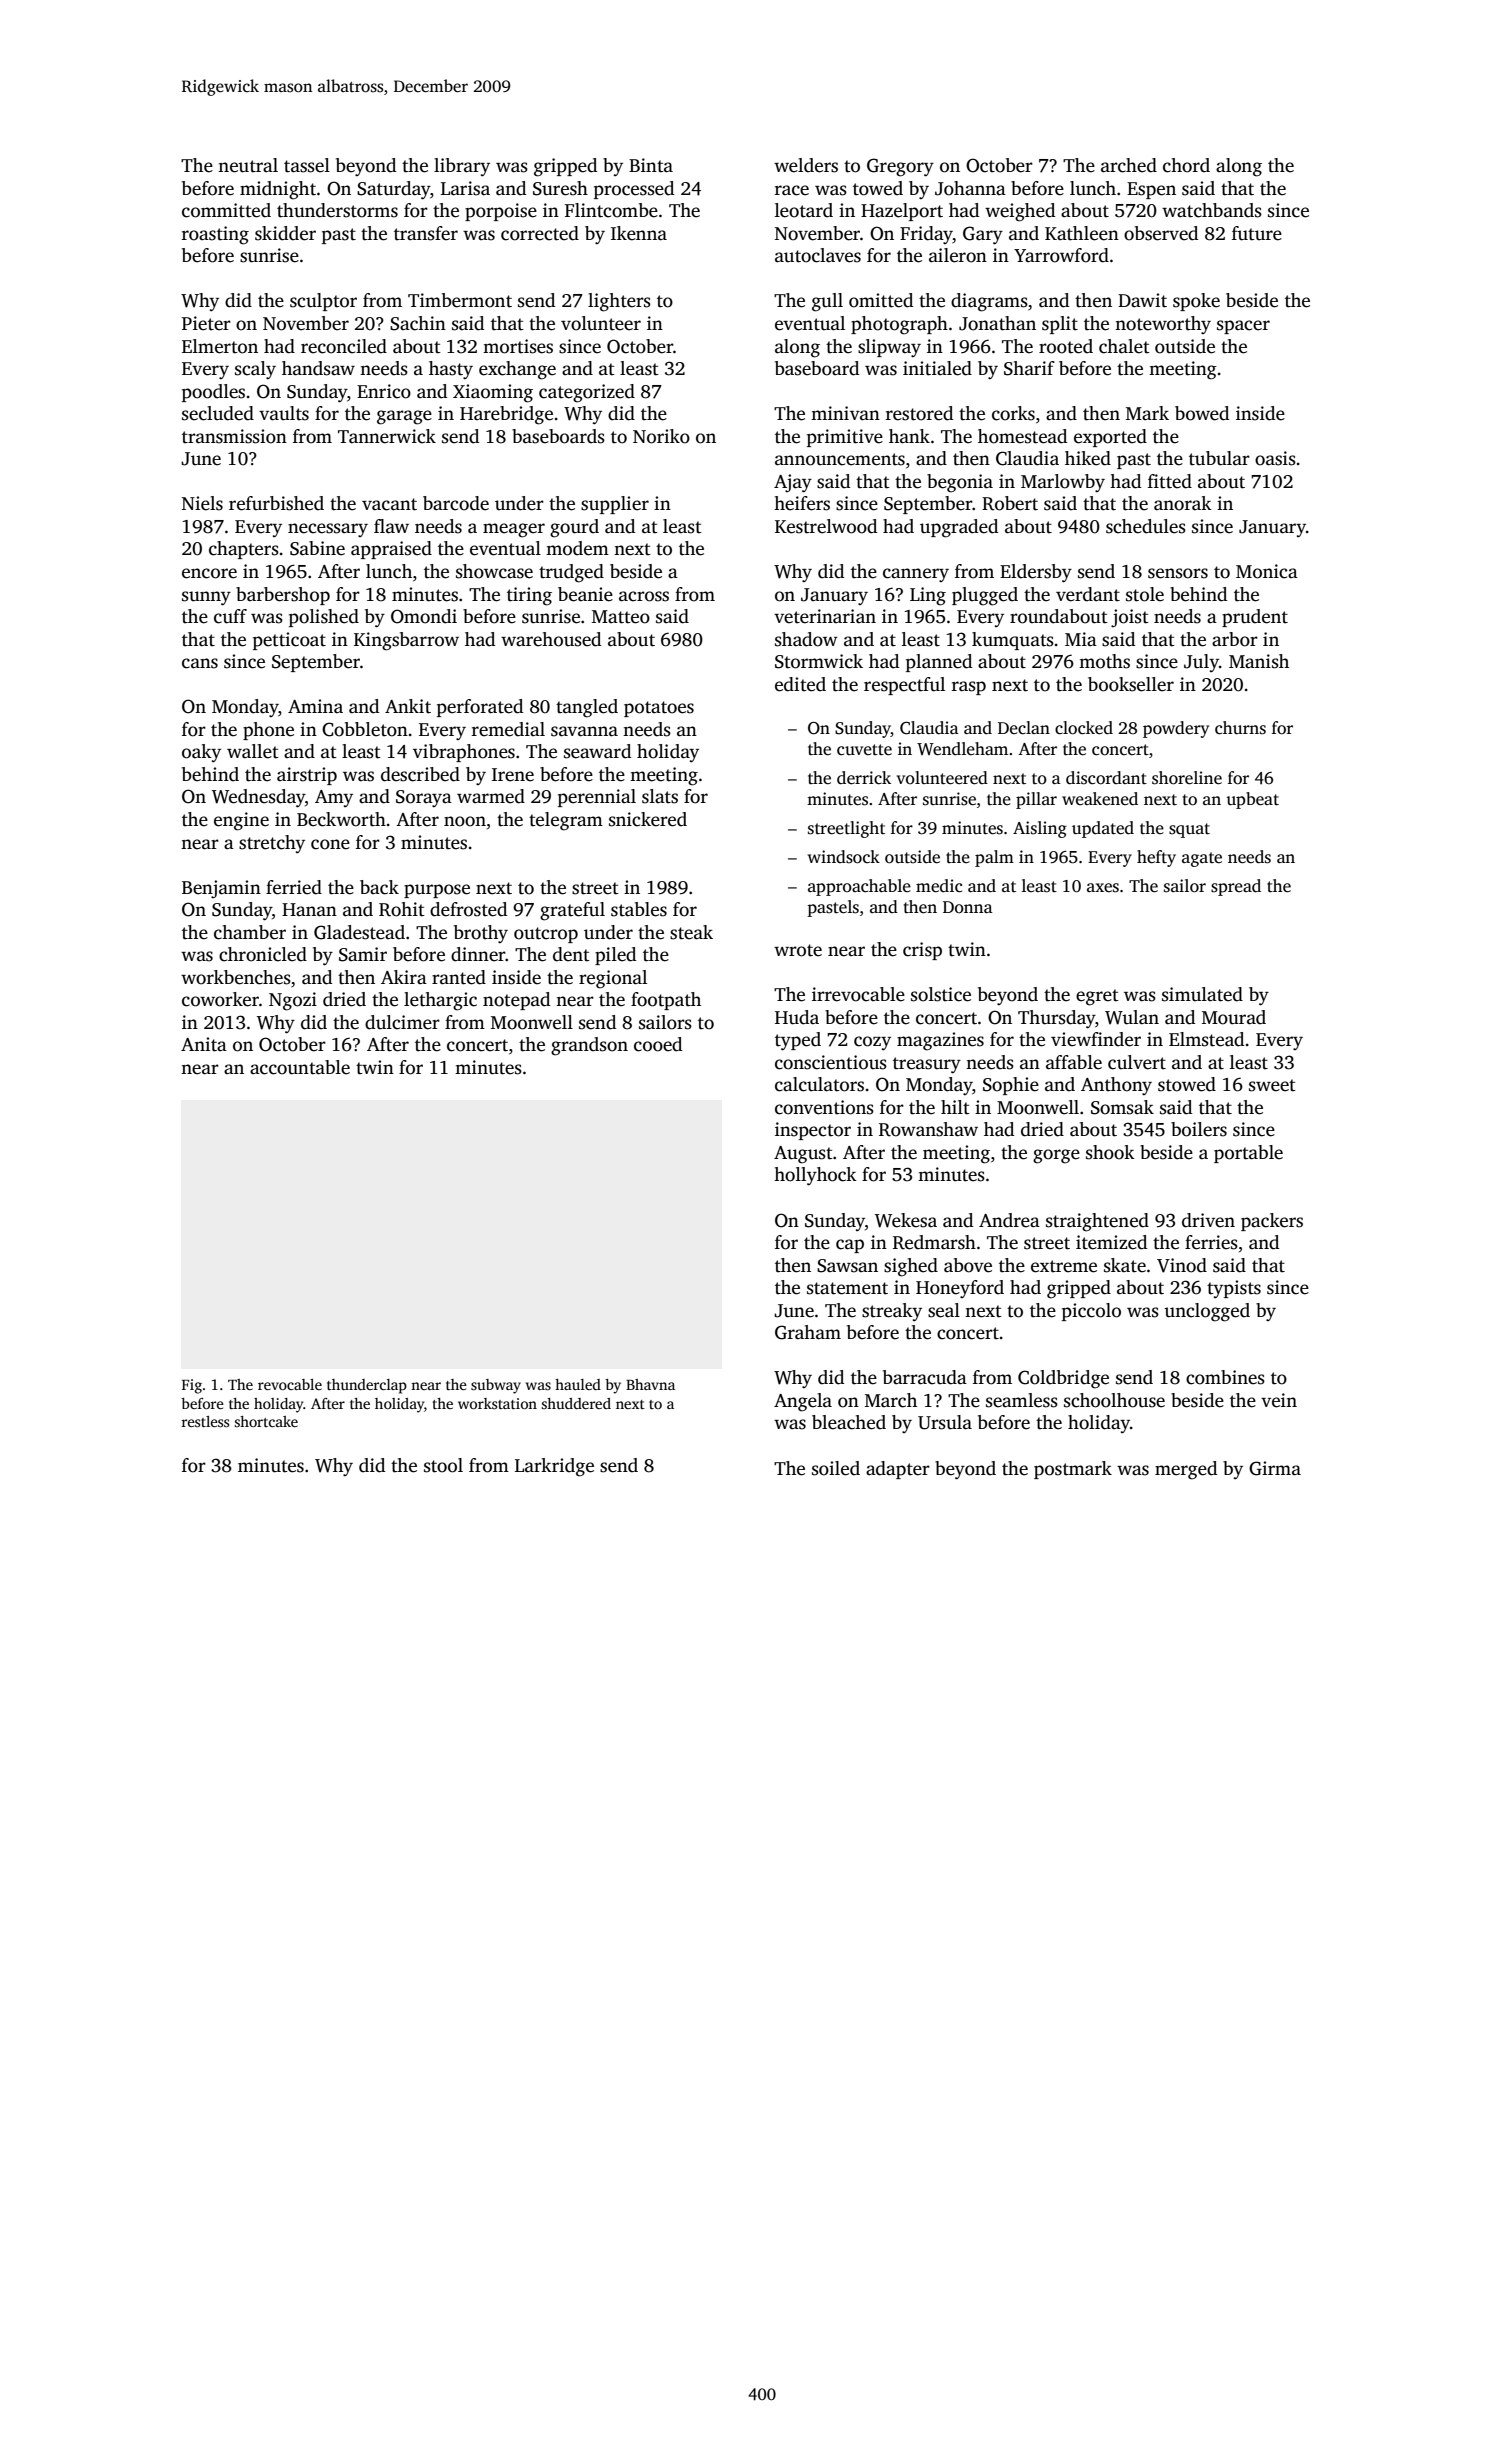 This page has height=2464, width=1496. I want to click on Mia, so click(1081, 639).
